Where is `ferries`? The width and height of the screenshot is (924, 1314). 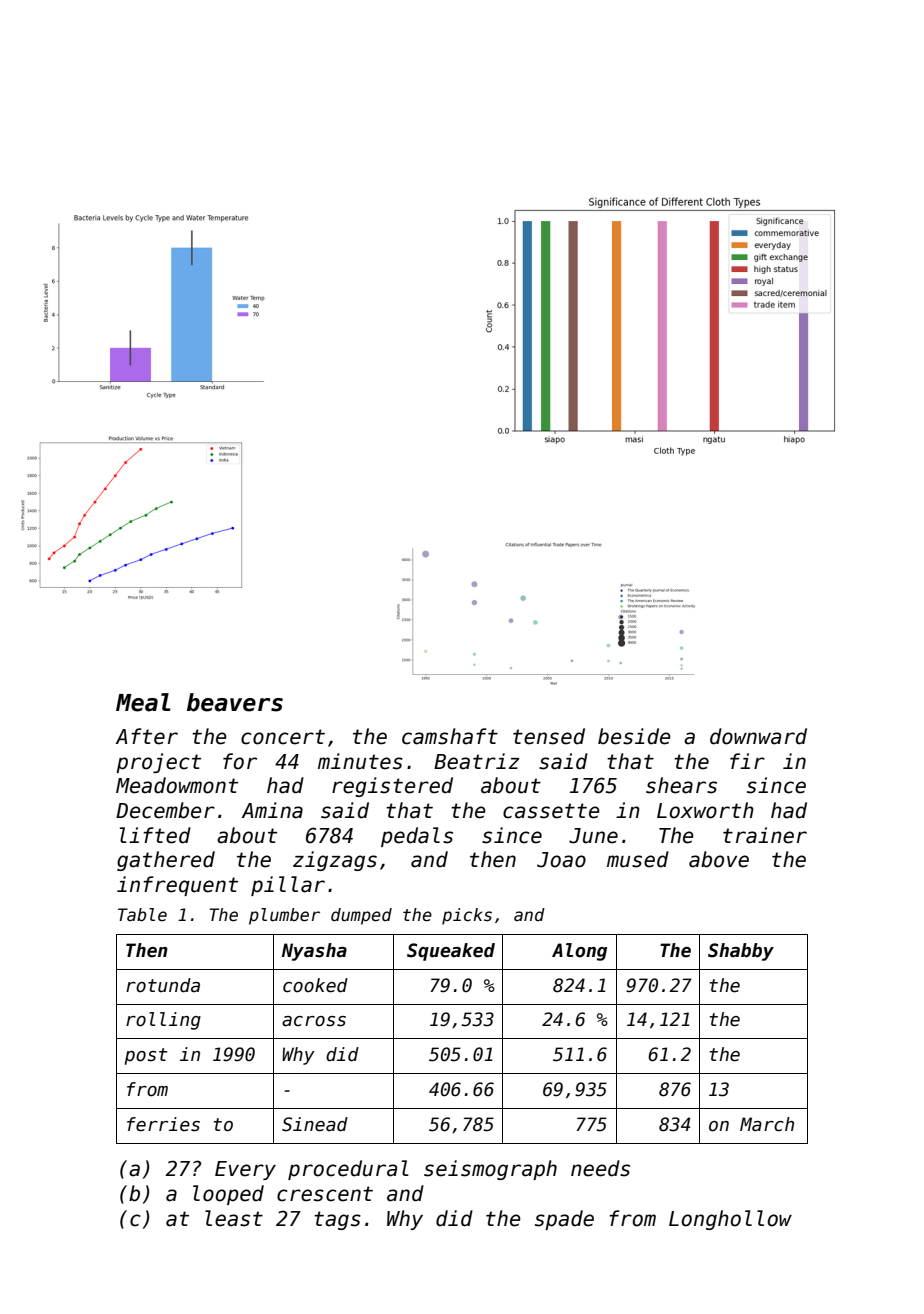 ferries is located at coordinates (163, 1124).
